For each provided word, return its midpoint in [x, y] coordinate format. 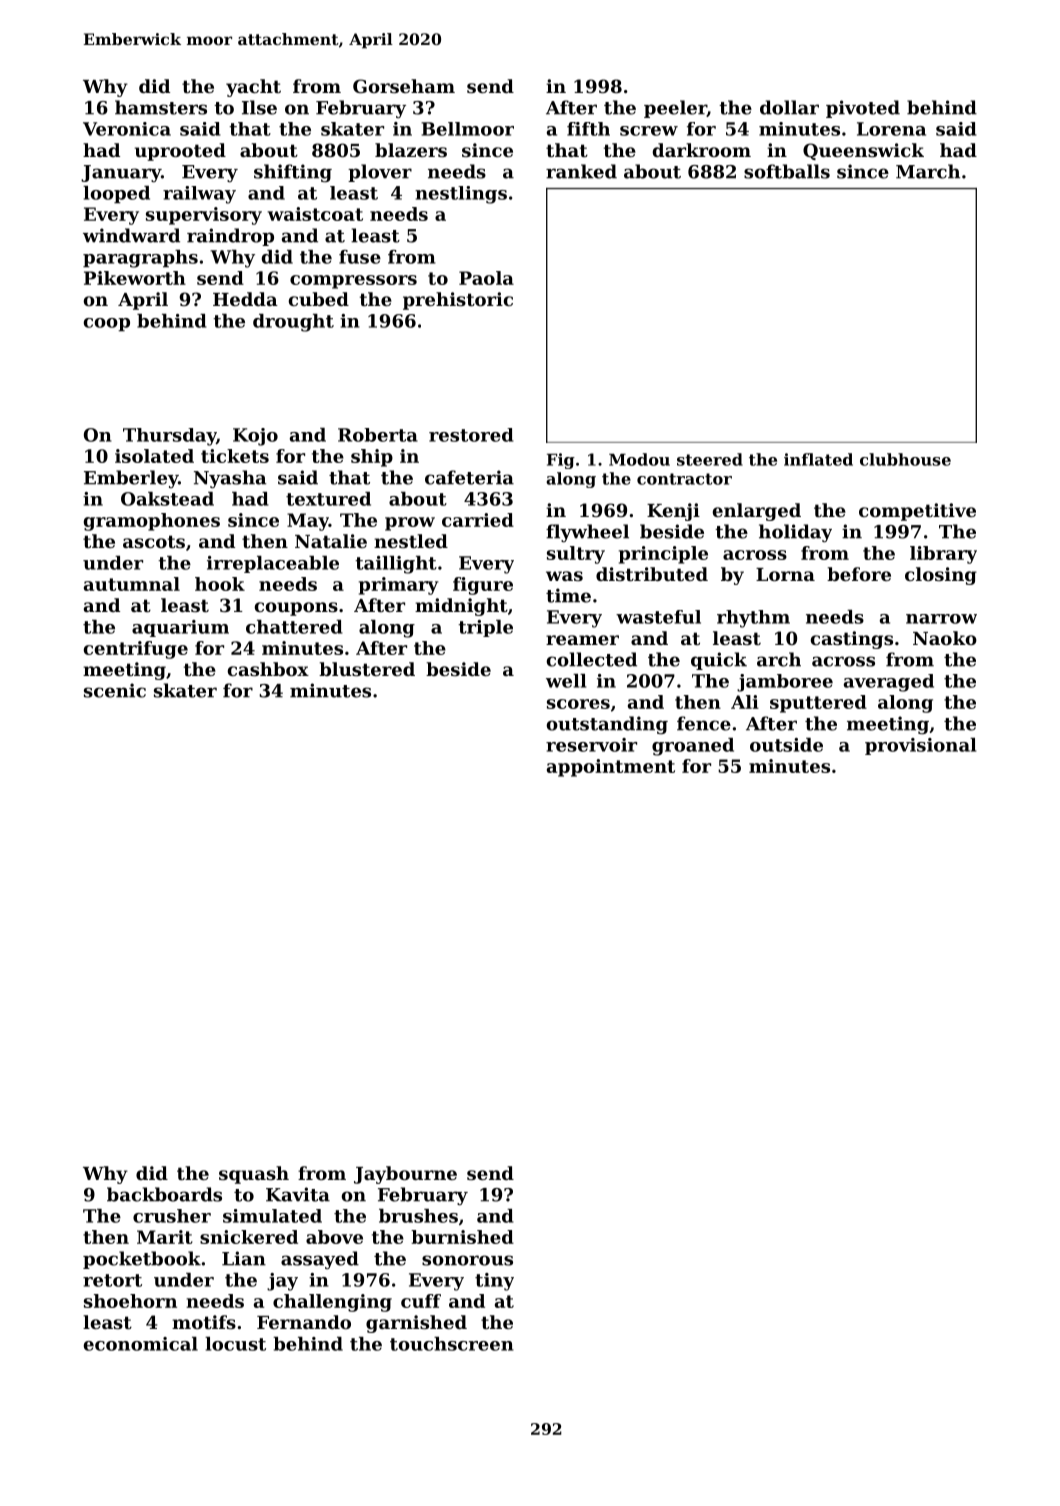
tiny [494, 1282]
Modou [639, 459]
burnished [462, 1237]
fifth [588, 129]
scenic [115, 690]
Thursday [169, 437]
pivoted [863, 109]
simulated [272, 1216]
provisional [920, 746]
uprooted [180, 152]
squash [254, 1175]
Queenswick [863, 151]
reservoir [591, 745]
